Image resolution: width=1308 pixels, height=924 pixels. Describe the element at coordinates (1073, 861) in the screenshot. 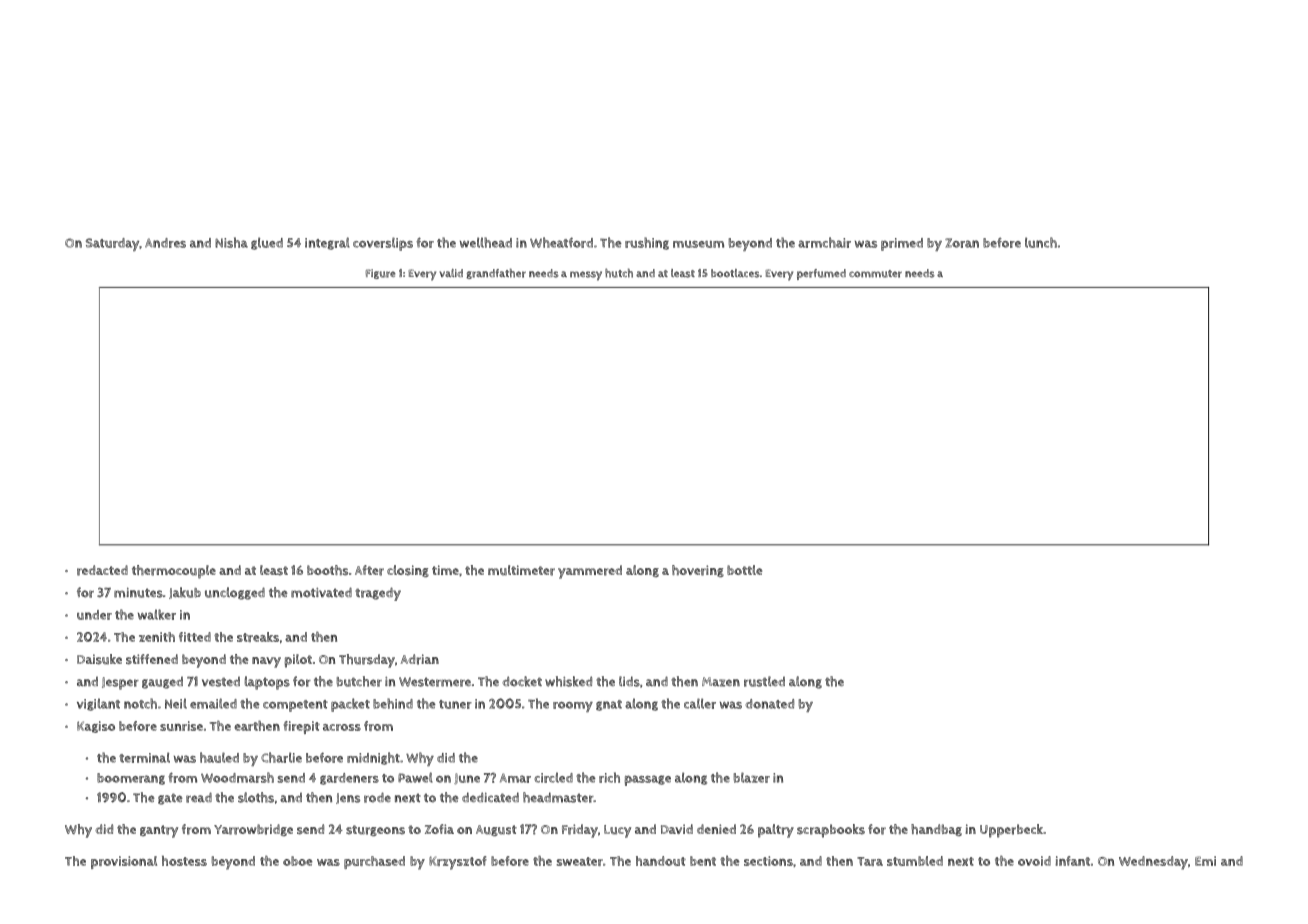

I see `infant` at that location.
